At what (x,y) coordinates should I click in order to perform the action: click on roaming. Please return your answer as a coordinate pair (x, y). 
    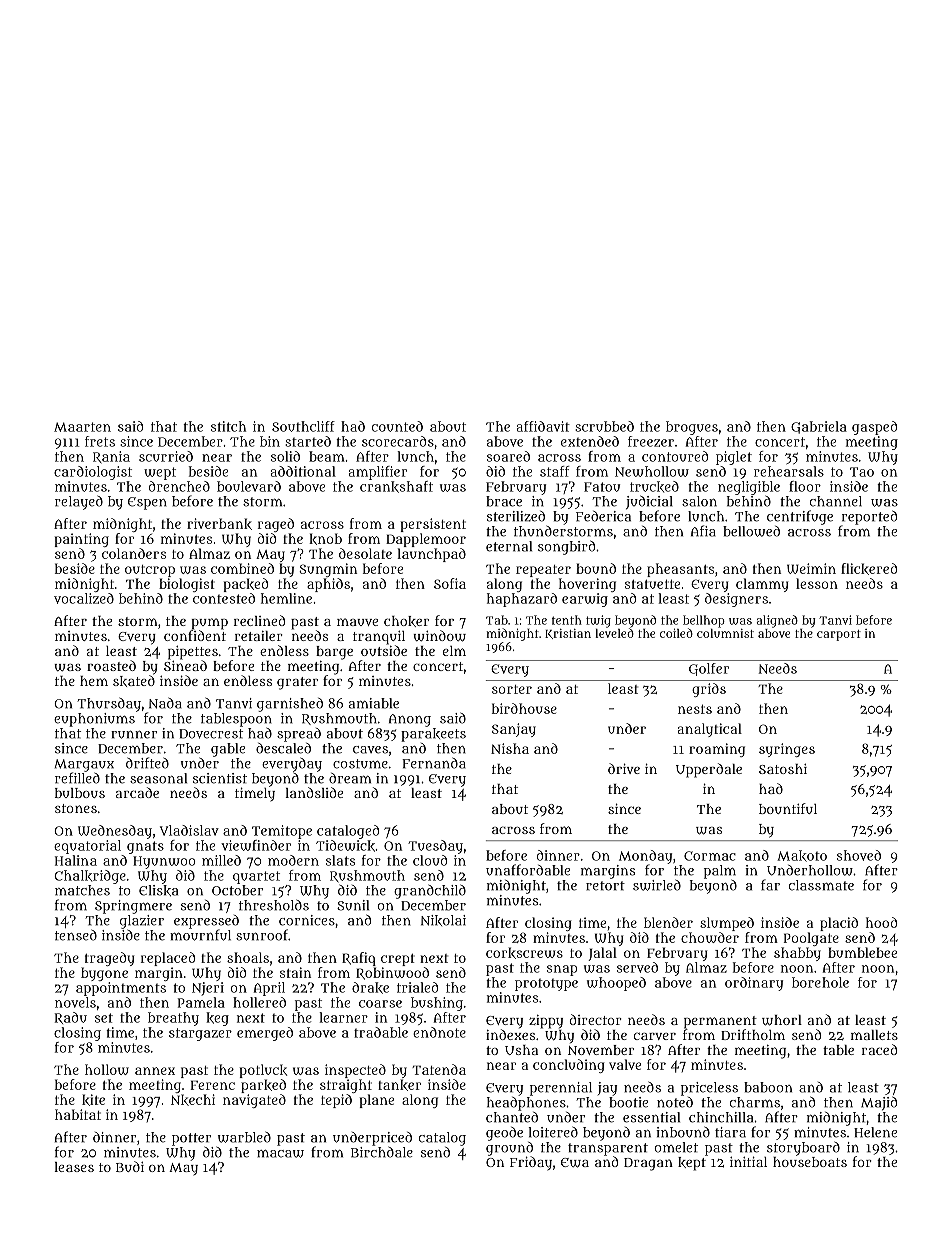
    Looking at the image, I should click on (717, 750).
